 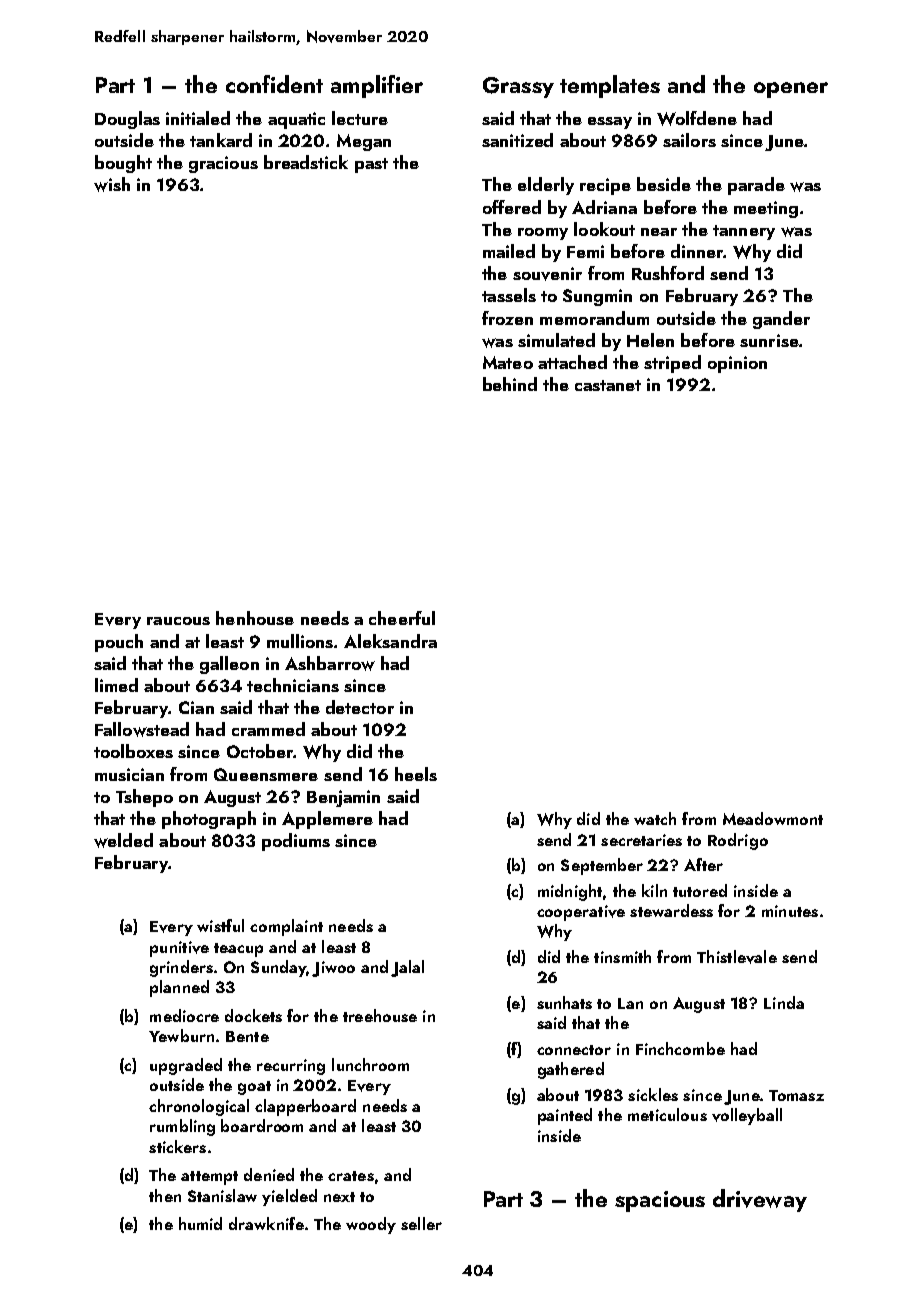 I want to click on opener, so click(x=791, y=90).
